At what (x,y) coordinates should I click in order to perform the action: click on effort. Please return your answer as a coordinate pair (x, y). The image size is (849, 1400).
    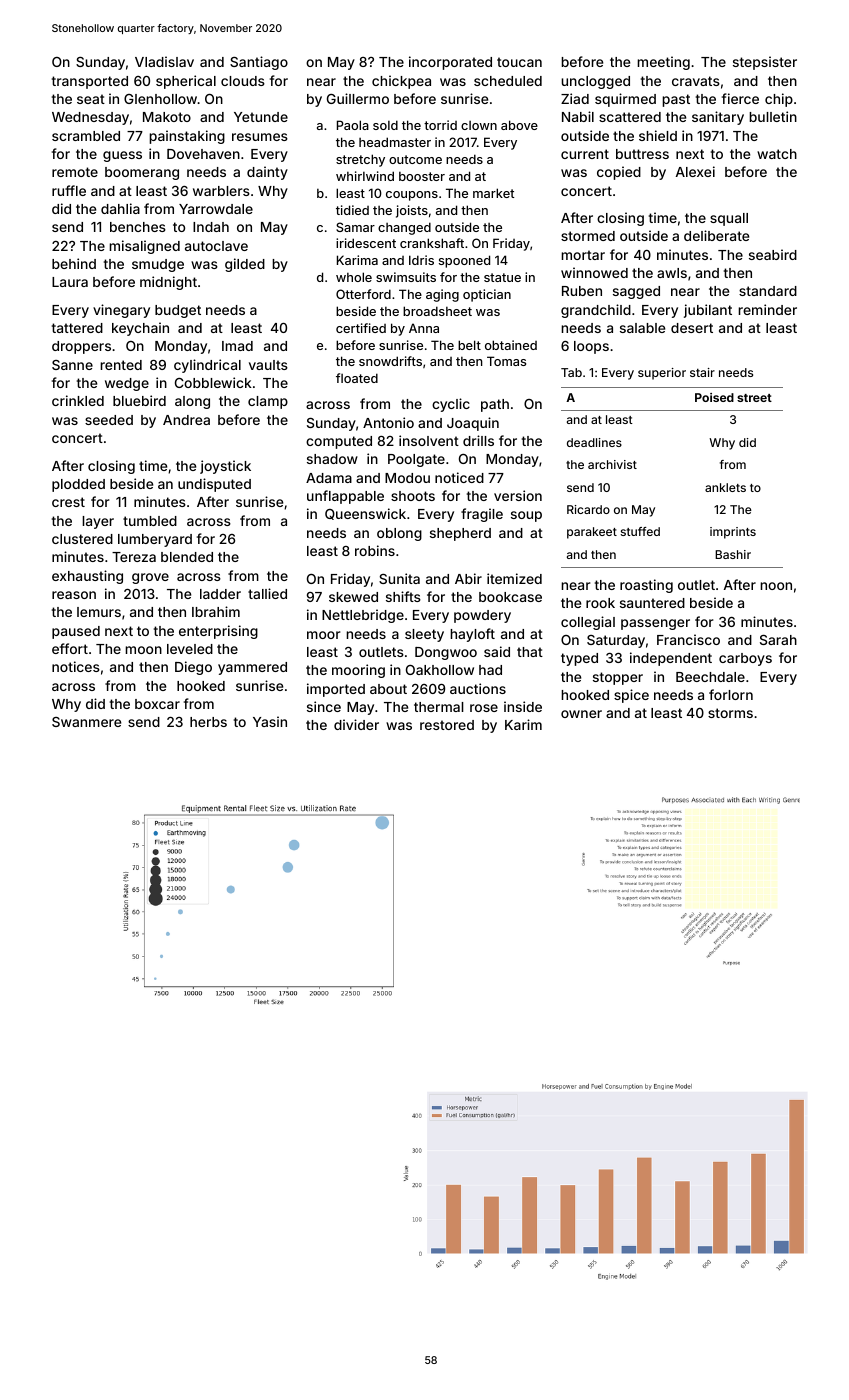
    Looking at the image, I should click on (70, 648).
